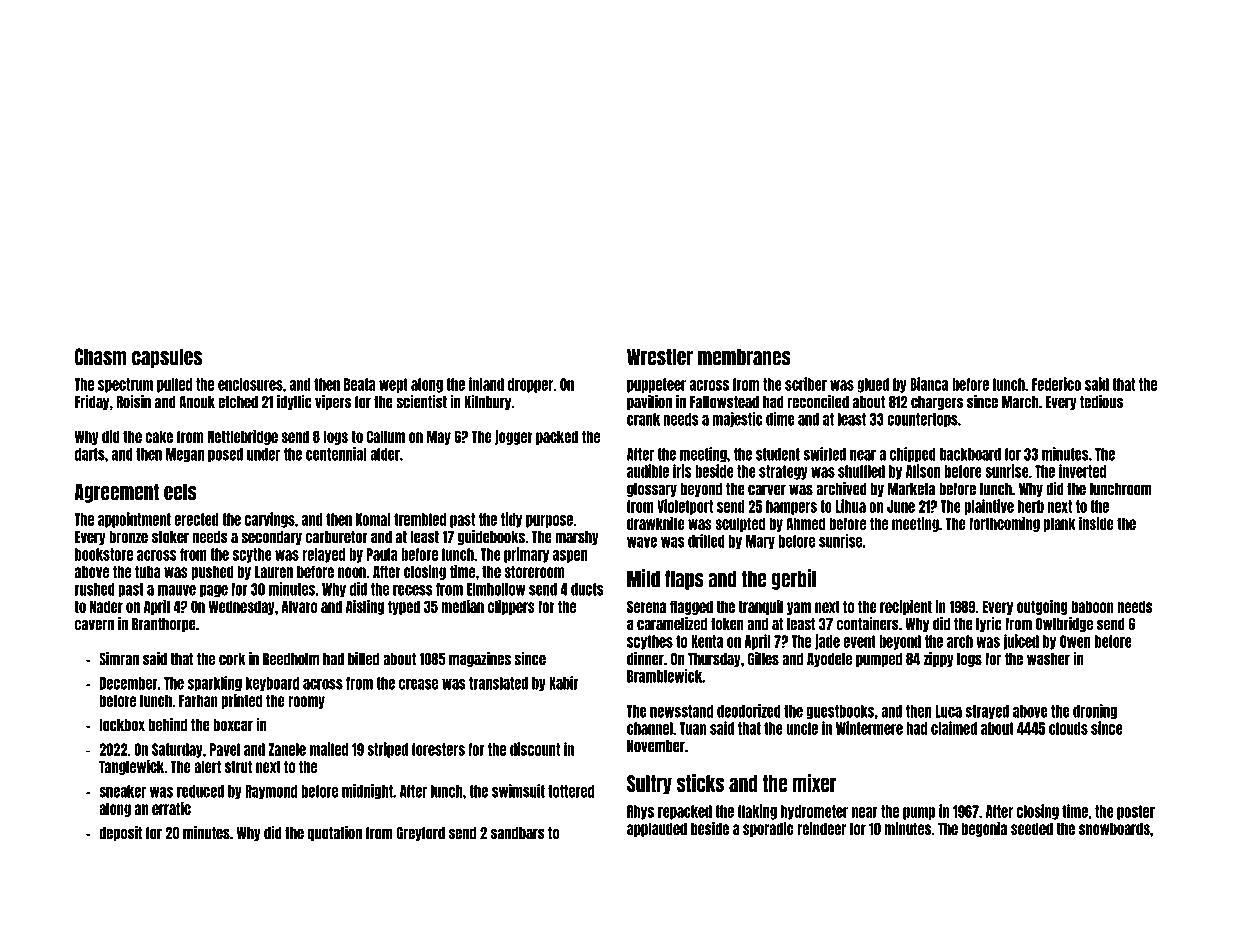 The width and height of the screenshot is (1233, 952). Describe the element at coordinates (238, 766) in the screenshot. I see `strut` at that location.
